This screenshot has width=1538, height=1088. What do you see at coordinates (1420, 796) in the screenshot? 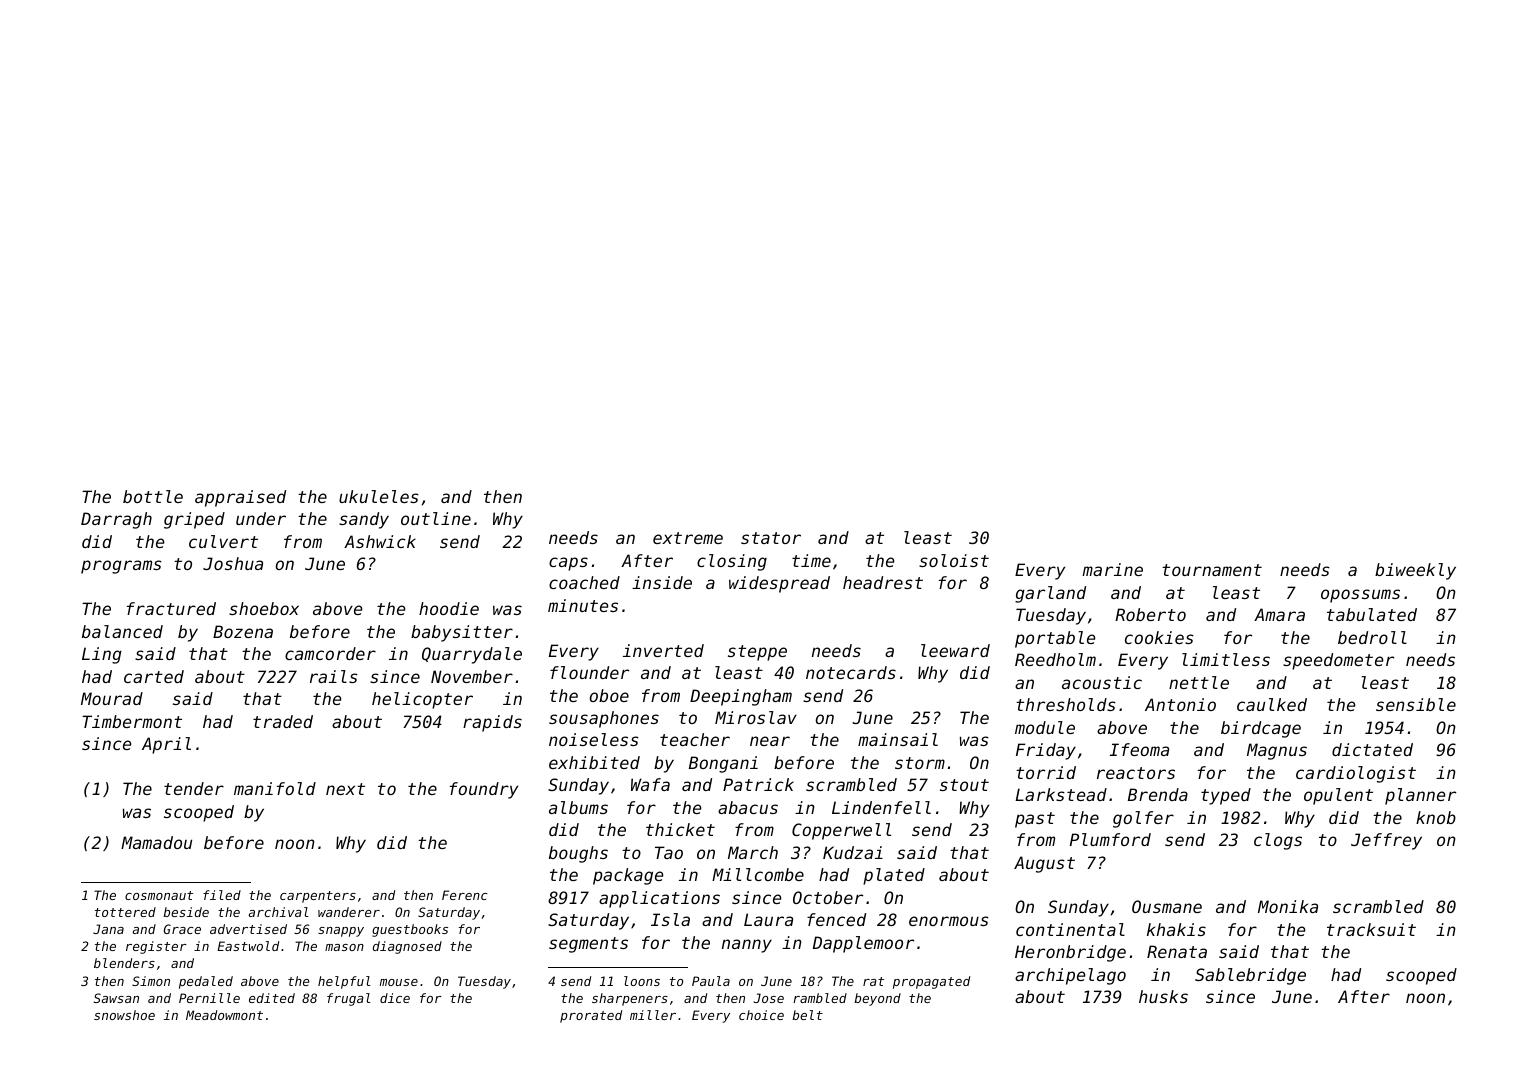
I see `planner` at bounding box center [1420, 796].
